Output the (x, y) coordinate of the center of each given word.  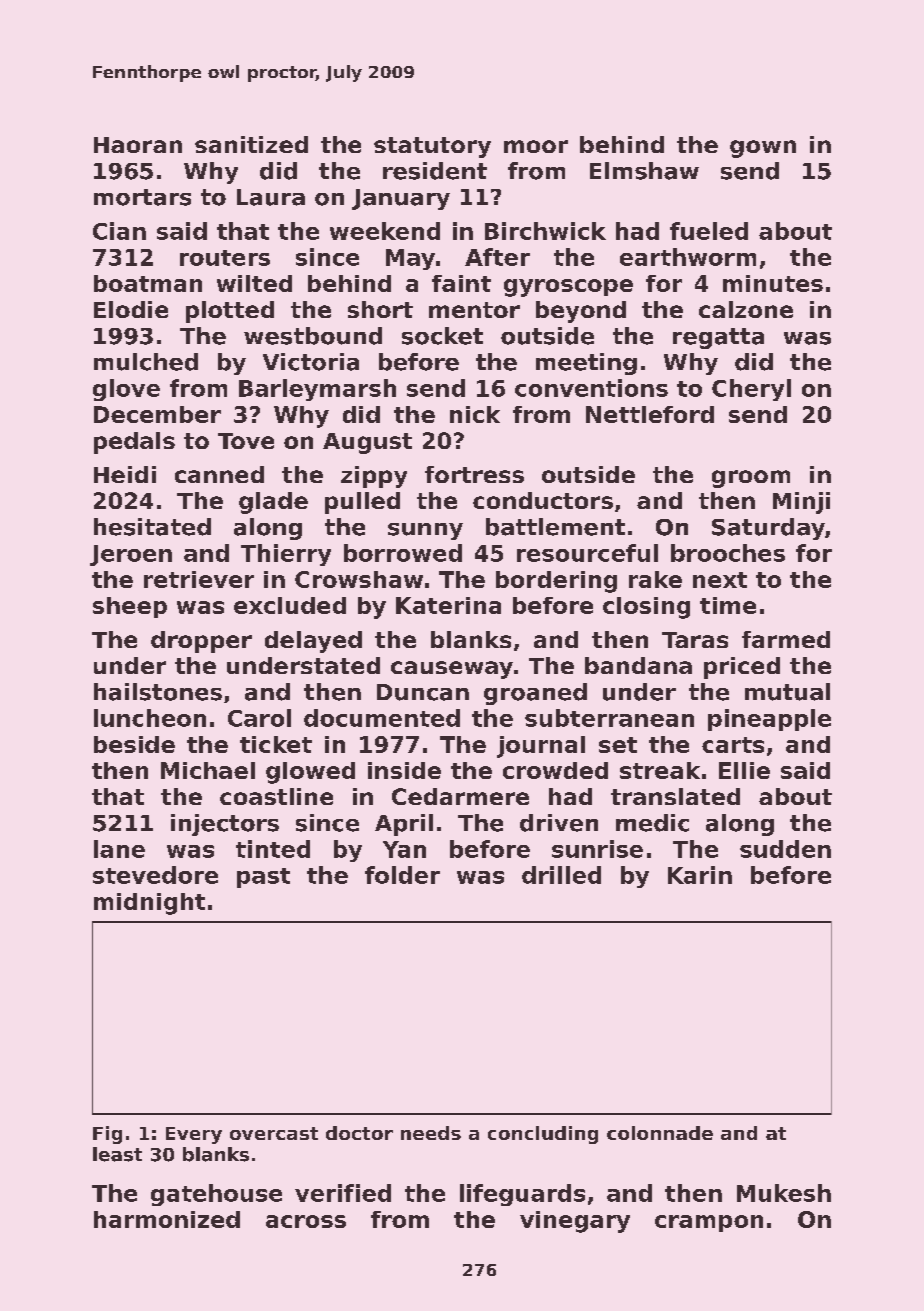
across (306, 1221)
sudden (785, 849)
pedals (134, 443)
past (263, 878)
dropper (201, 642)
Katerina (448, 605)
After (497, 257)
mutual (787, 692)
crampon (709, 1223)
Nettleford (650, 414)
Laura (271, 197)
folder (402, 875)
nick (475, 414)
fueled (709, 231)
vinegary (575, 1222)
